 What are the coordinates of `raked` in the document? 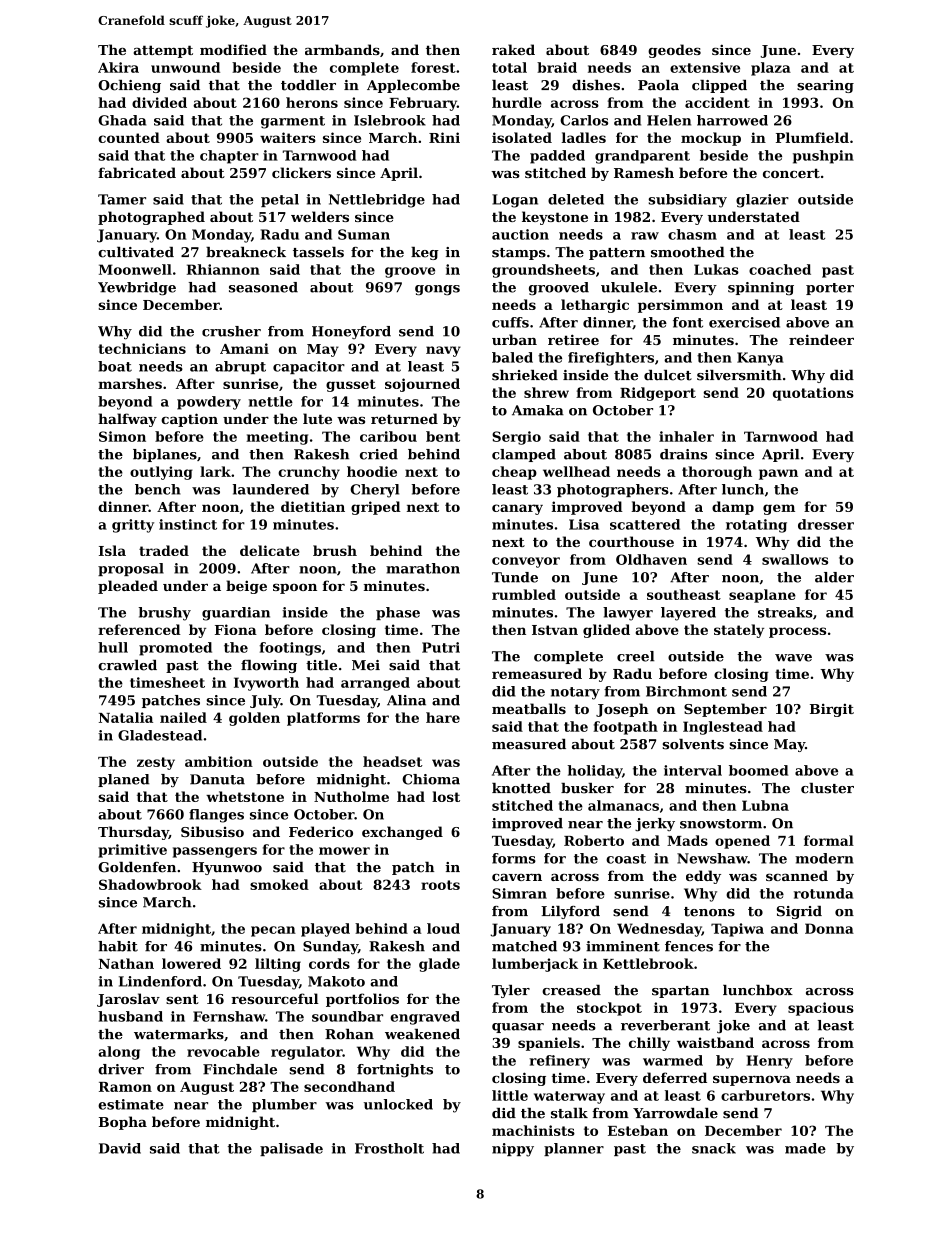 It's located at (513, 49).
